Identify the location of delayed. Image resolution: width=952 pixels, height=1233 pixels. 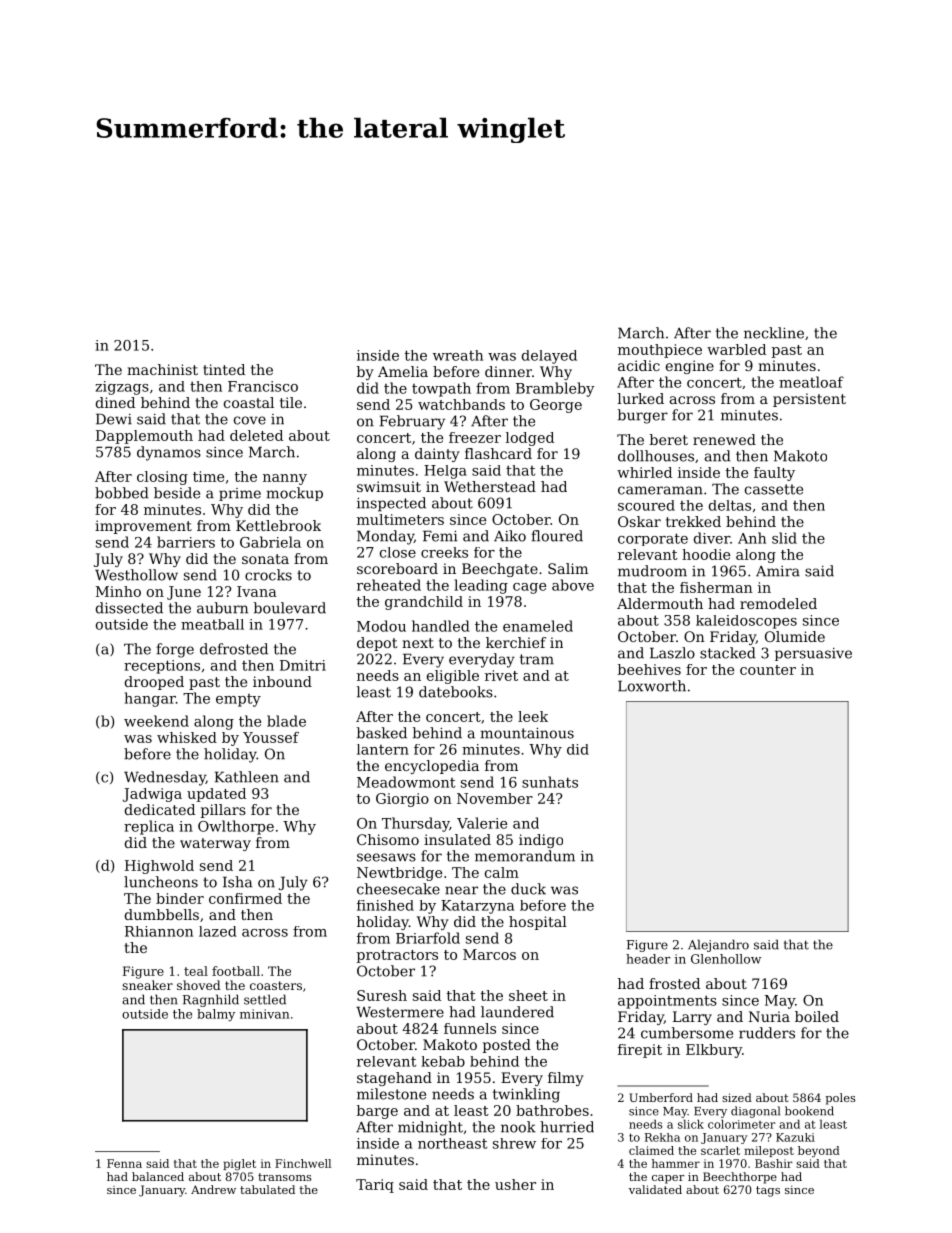
(549, 357).
